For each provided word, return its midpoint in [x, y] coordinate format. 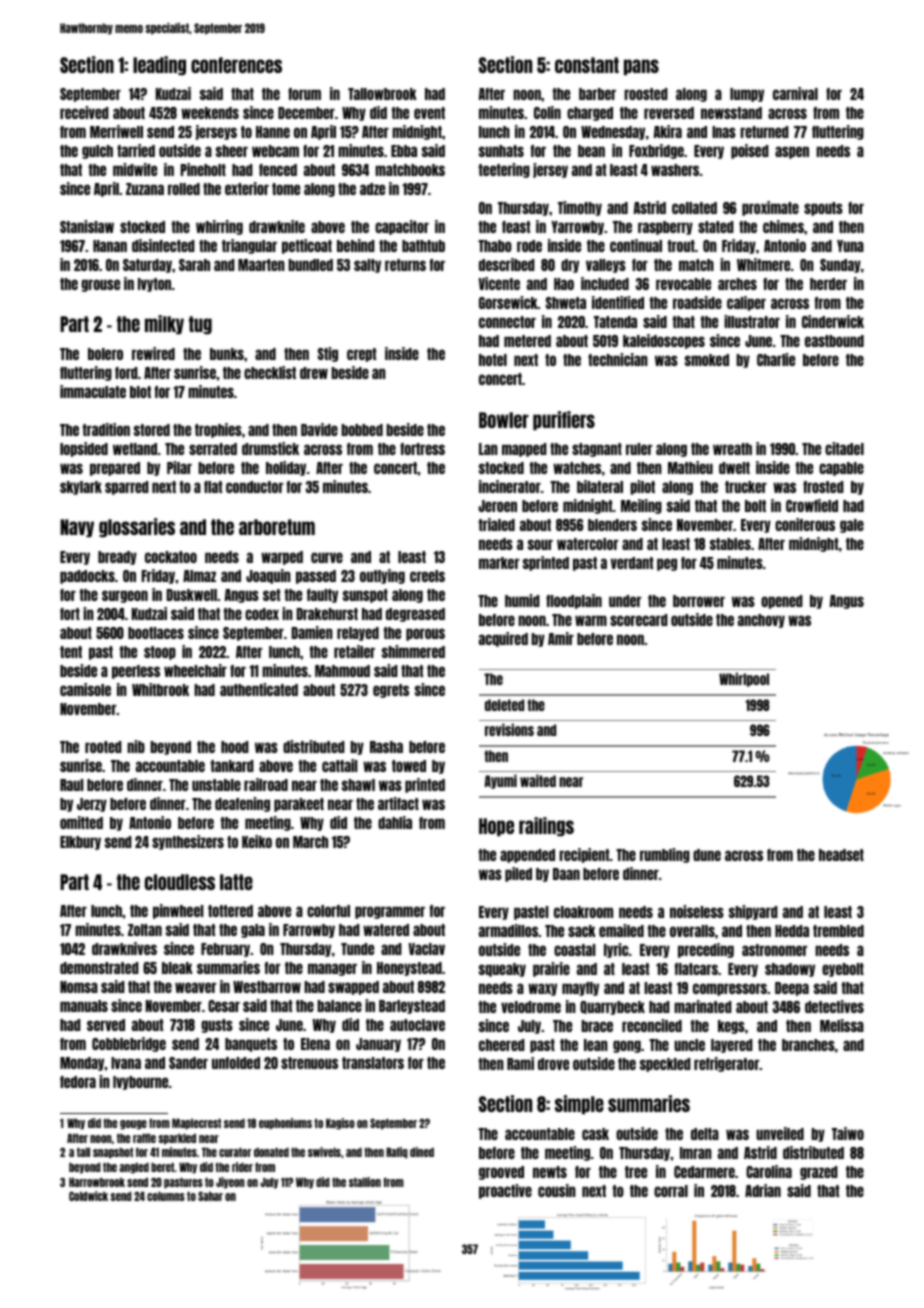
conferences [236, 65]
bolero [105, 354]
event [429, 113]
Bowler [504, 420]
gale [852, 526]
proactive [505, 1191]
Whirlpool [744, 679]
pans [641, 67]
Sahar [210, 1196]
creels [427, 576]
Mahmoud [342, 671]
